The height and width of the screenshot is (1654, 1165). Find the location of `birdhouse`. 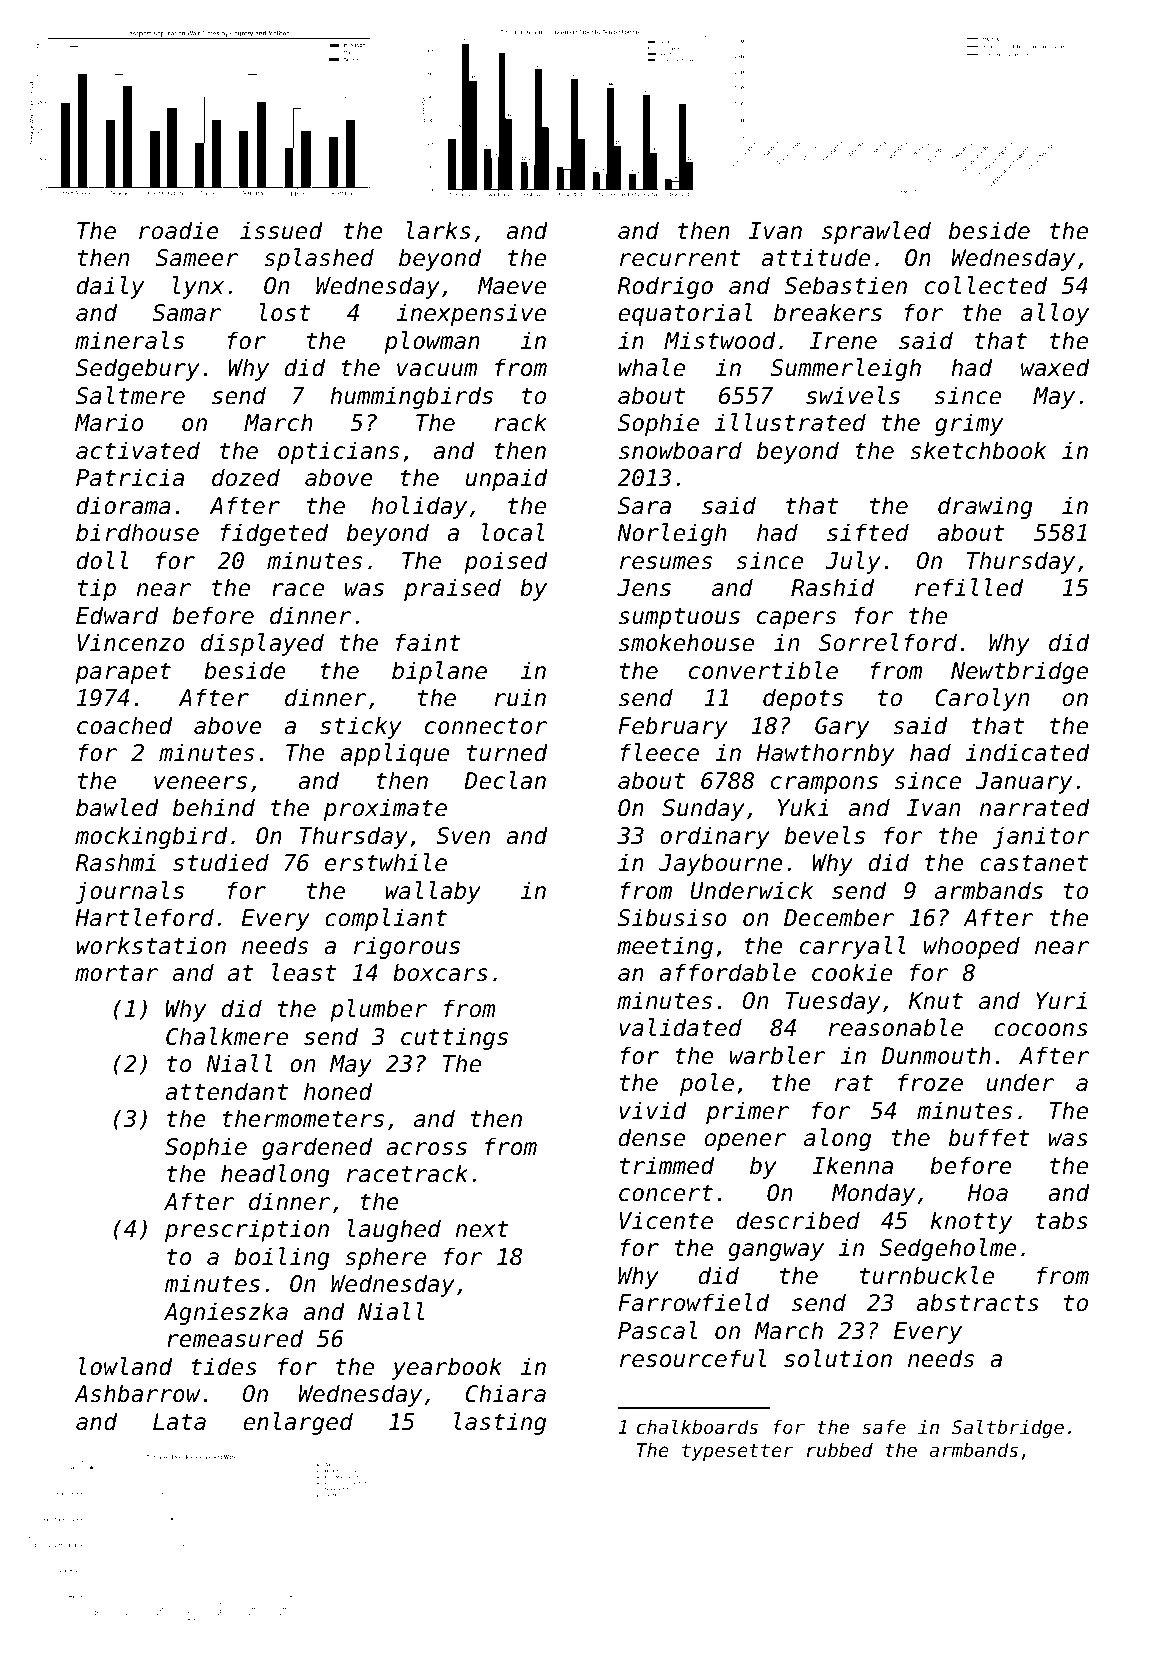

birdhouse is located at coordinates (137, 532).
